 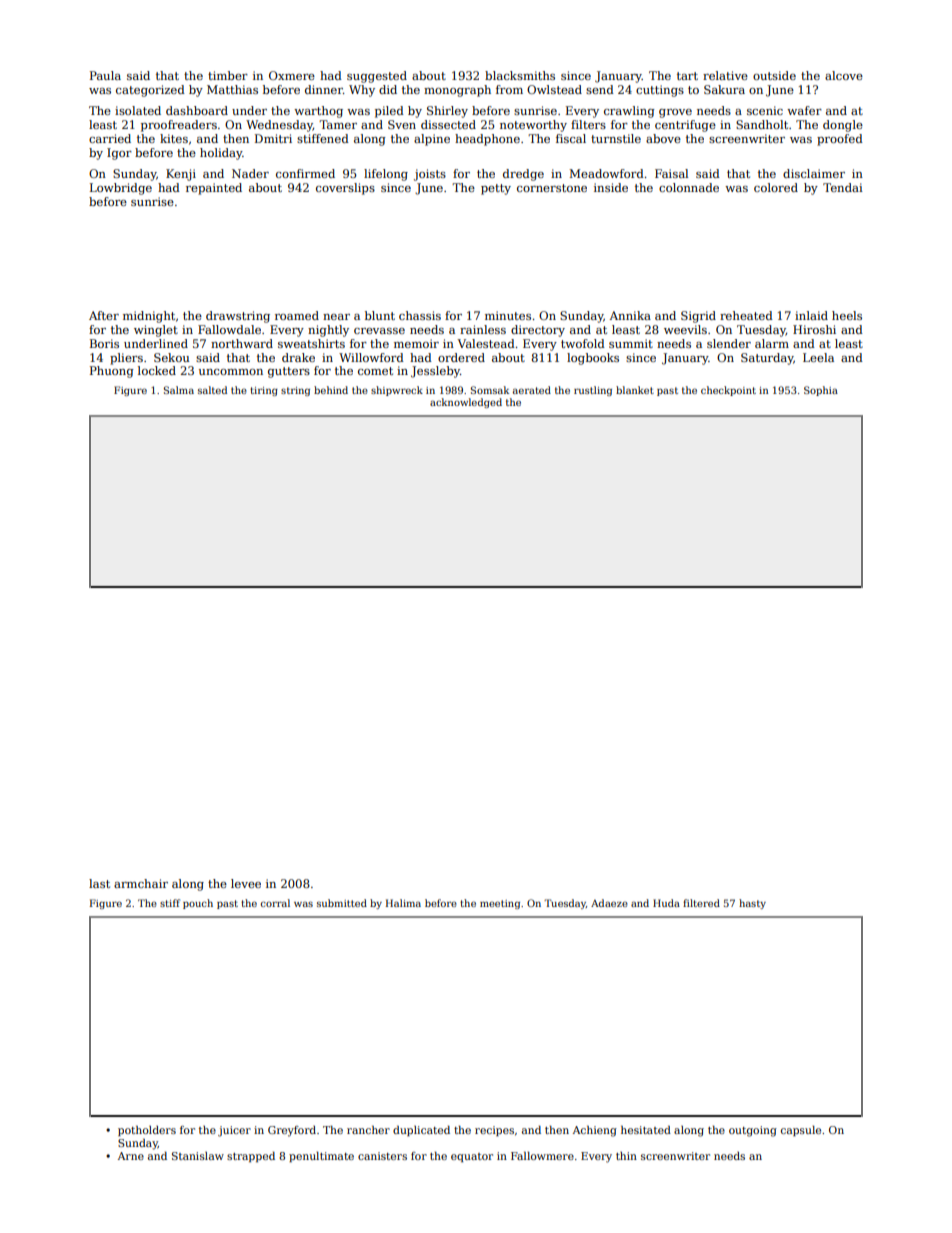 What do you see at coordinates (131, 1156) in the screenshot?
I see `Arne` at bounding box center [131, 1156].
